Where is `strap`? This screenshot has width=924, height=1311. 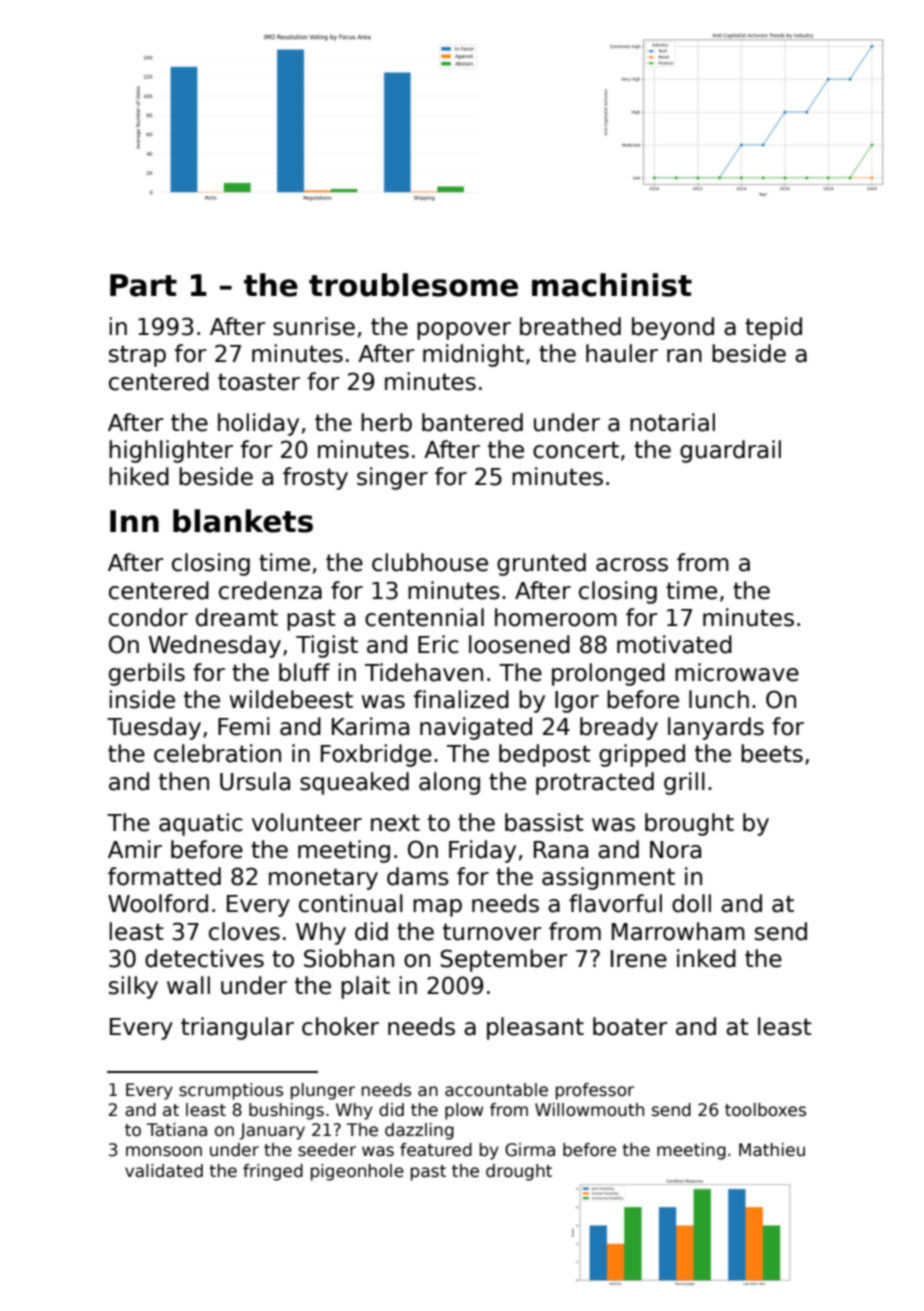 strap is located at coordinates (137, 356).
